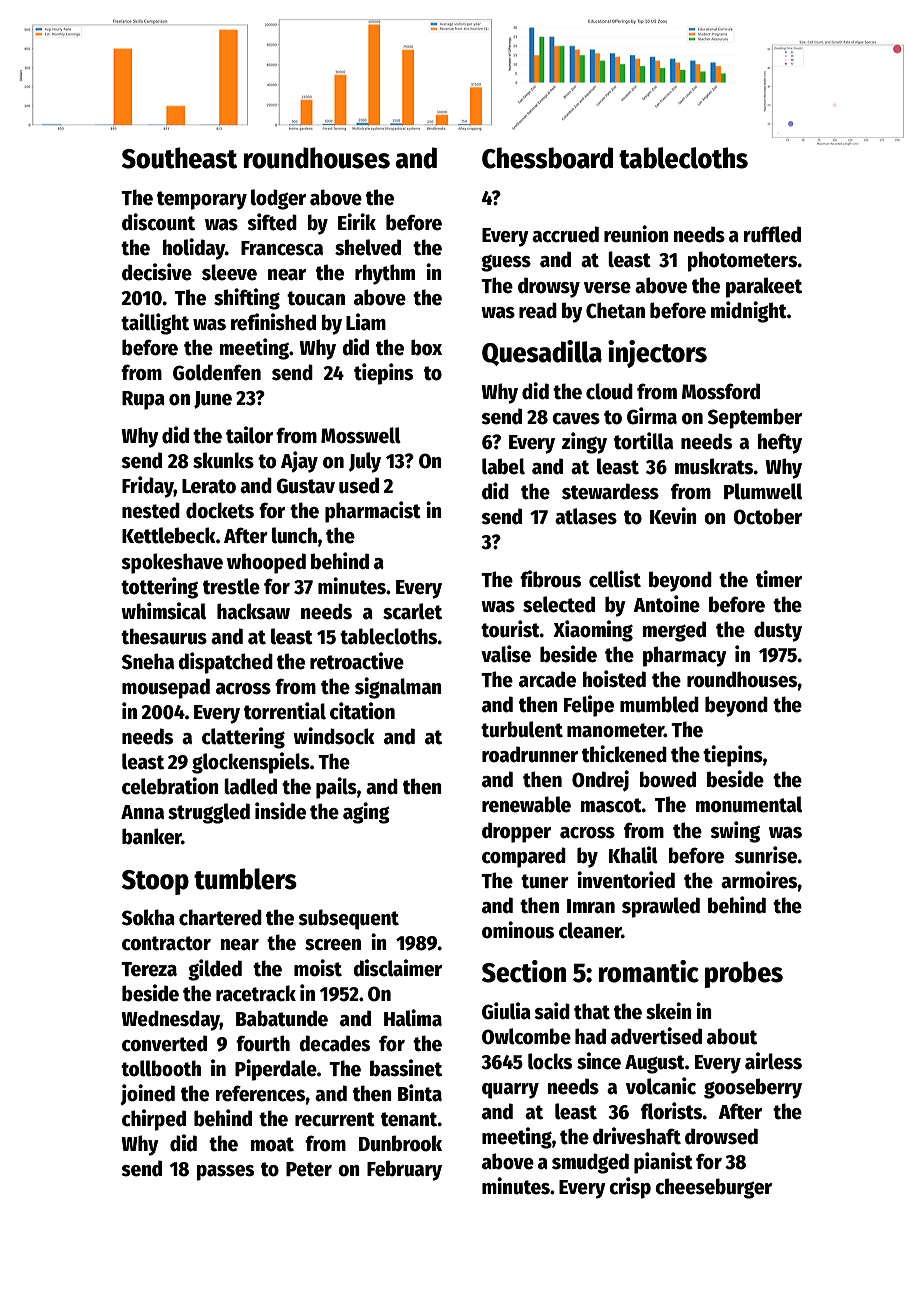 The height and width of the screenshot is (1314, 924). What do you see at coordinates (400, 1143) in the screenshot?
I see `Dunbrook` at bounding box center [400, 1143].
